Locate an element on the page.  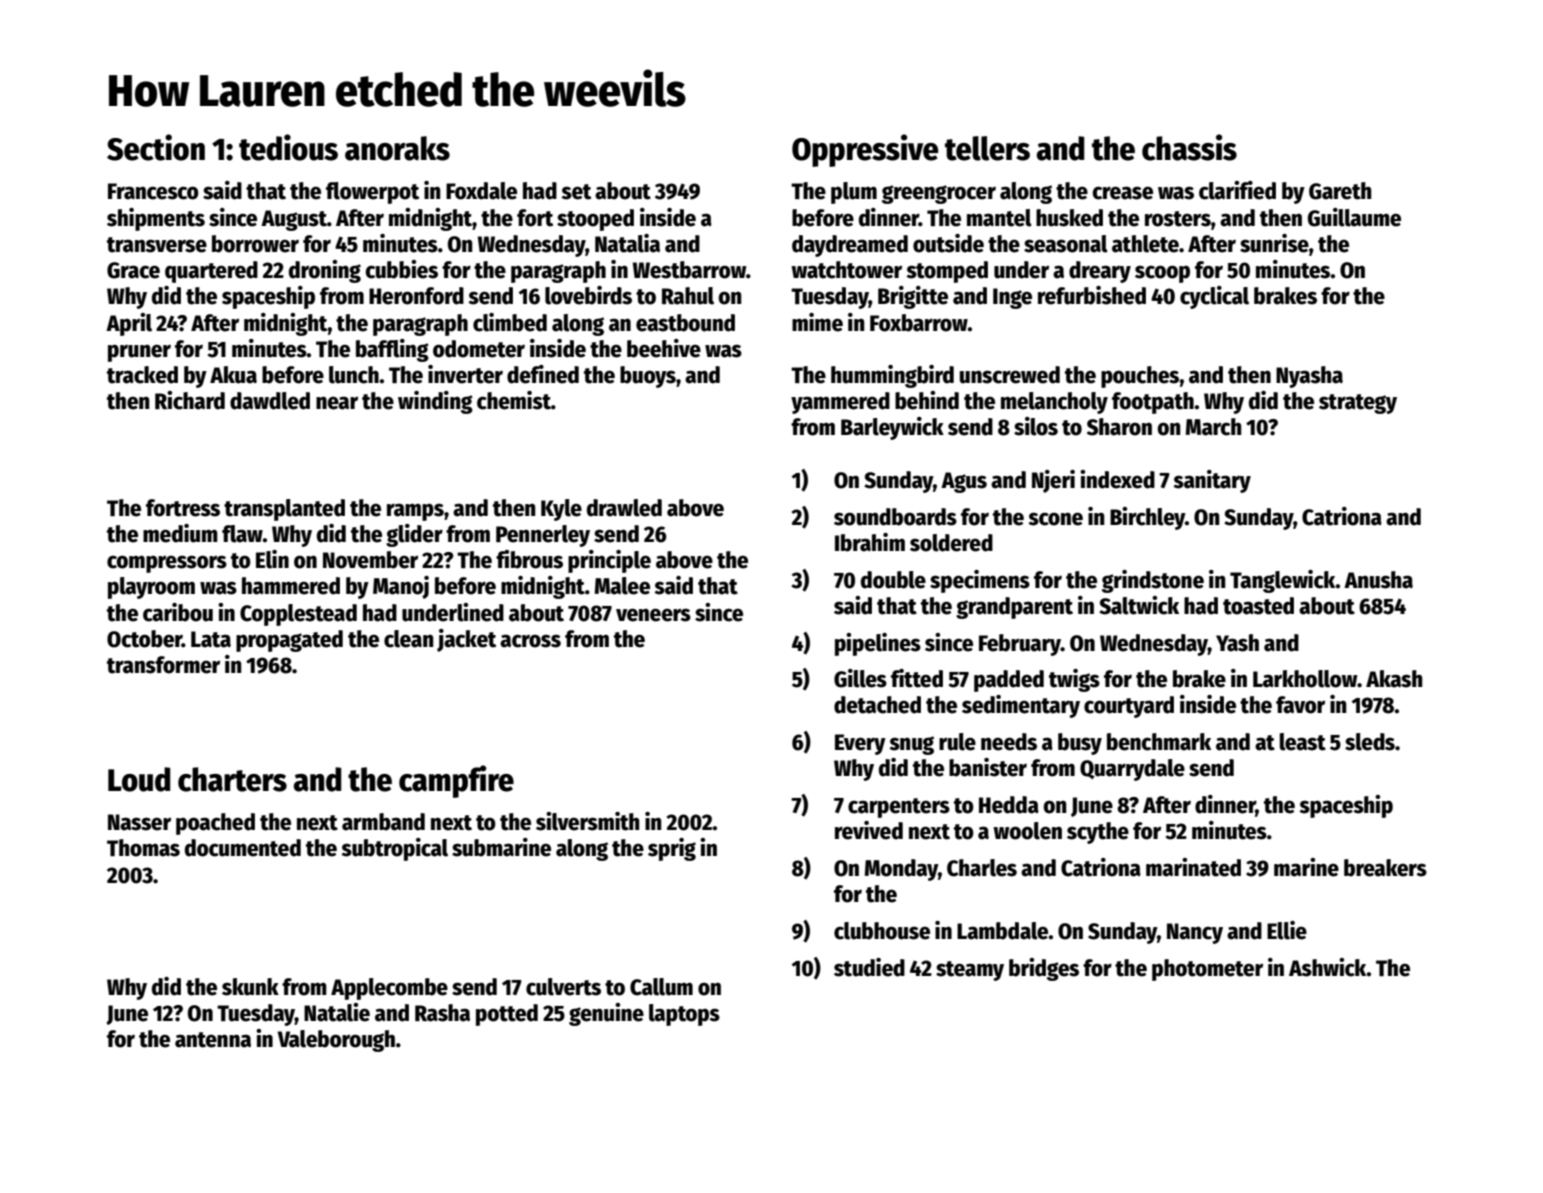
grindstone is located at coordinates (1153, 581).
